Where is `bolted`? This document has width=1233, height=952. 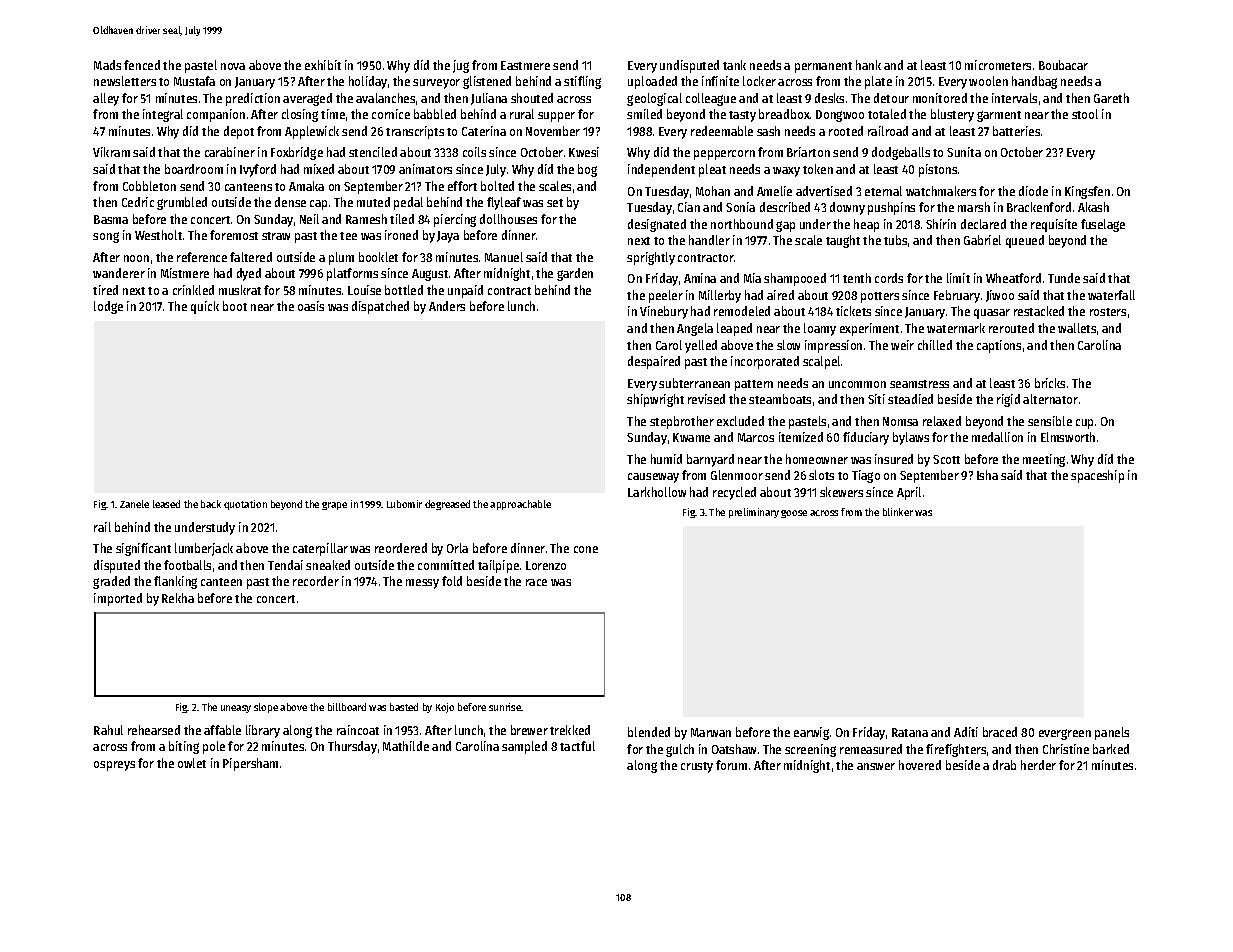
bolted is located at coordinates (497, 186).
